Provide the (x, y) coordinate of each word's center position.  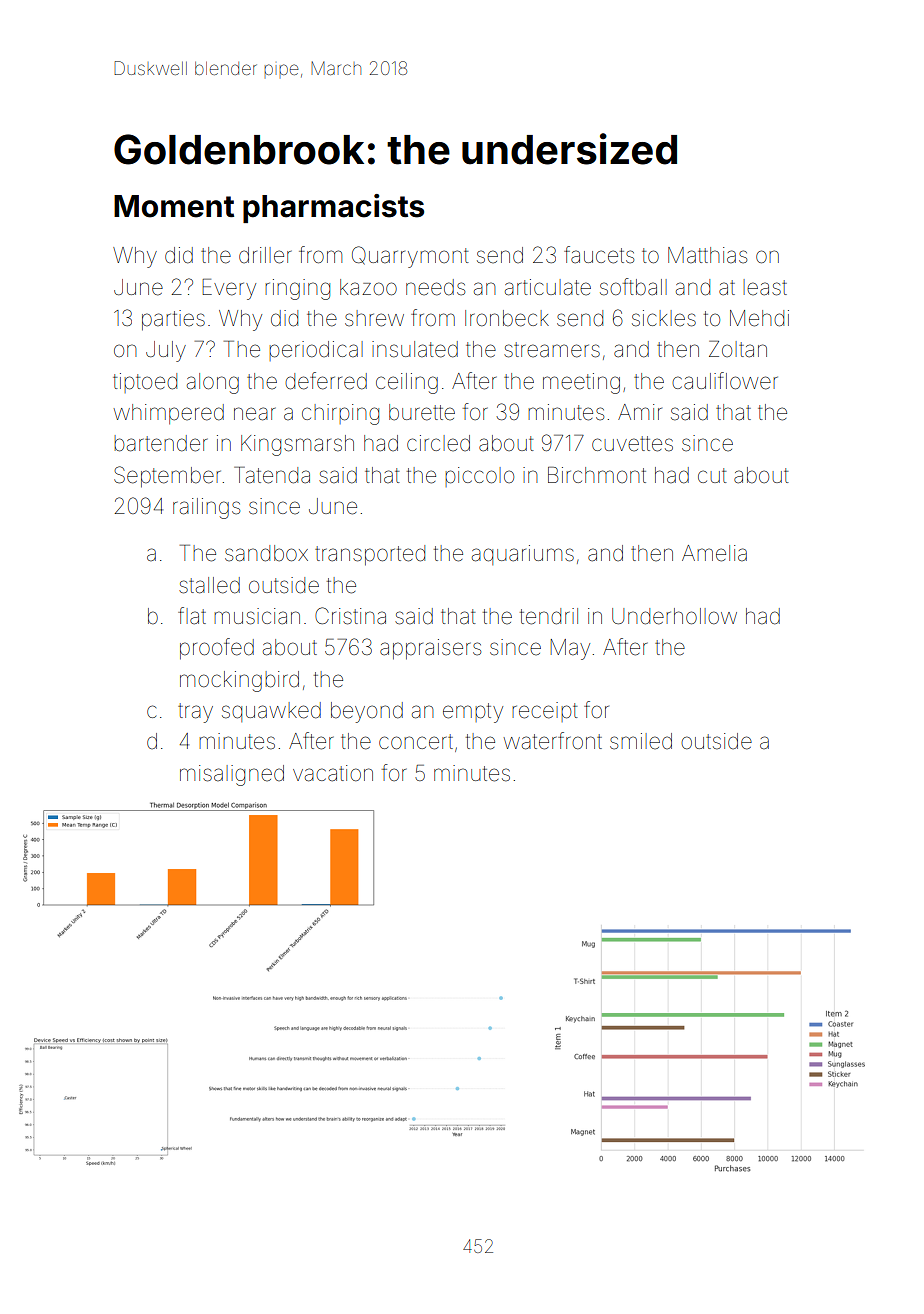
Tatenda (272, 475)
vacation (333, 773)
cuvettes (632, 444)
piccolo (479, 477)
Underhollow (674, 616)
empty (473, 713)
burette (422, 412)
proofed (217, 649)
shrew (374, 318)
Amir (640, 412)
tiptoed (145, 383)
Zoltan (738, 349)
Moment (174, 206)
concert (416, 742)
